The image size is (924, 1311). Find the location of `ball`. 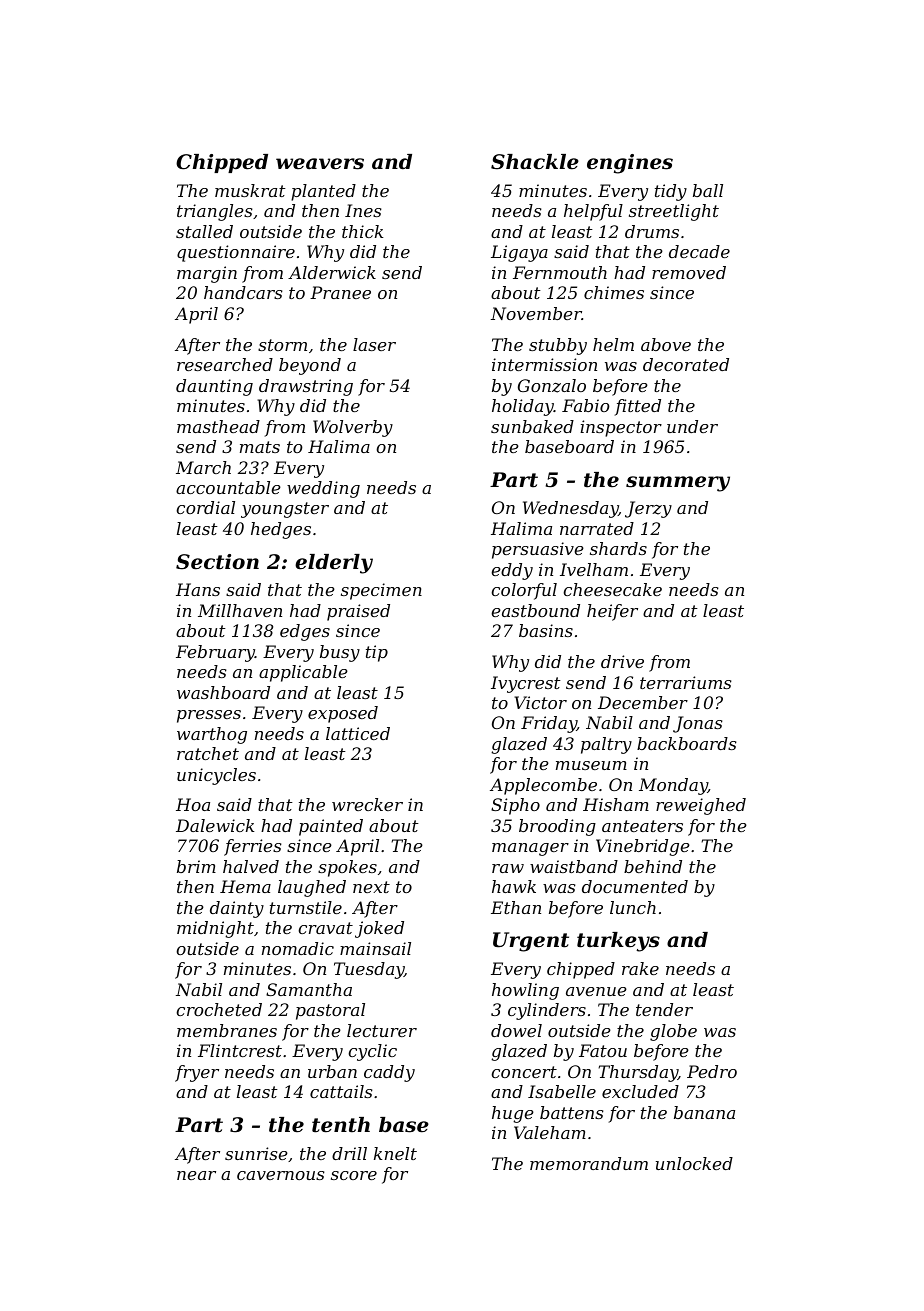

ball is located at coordinates (708, 190).
